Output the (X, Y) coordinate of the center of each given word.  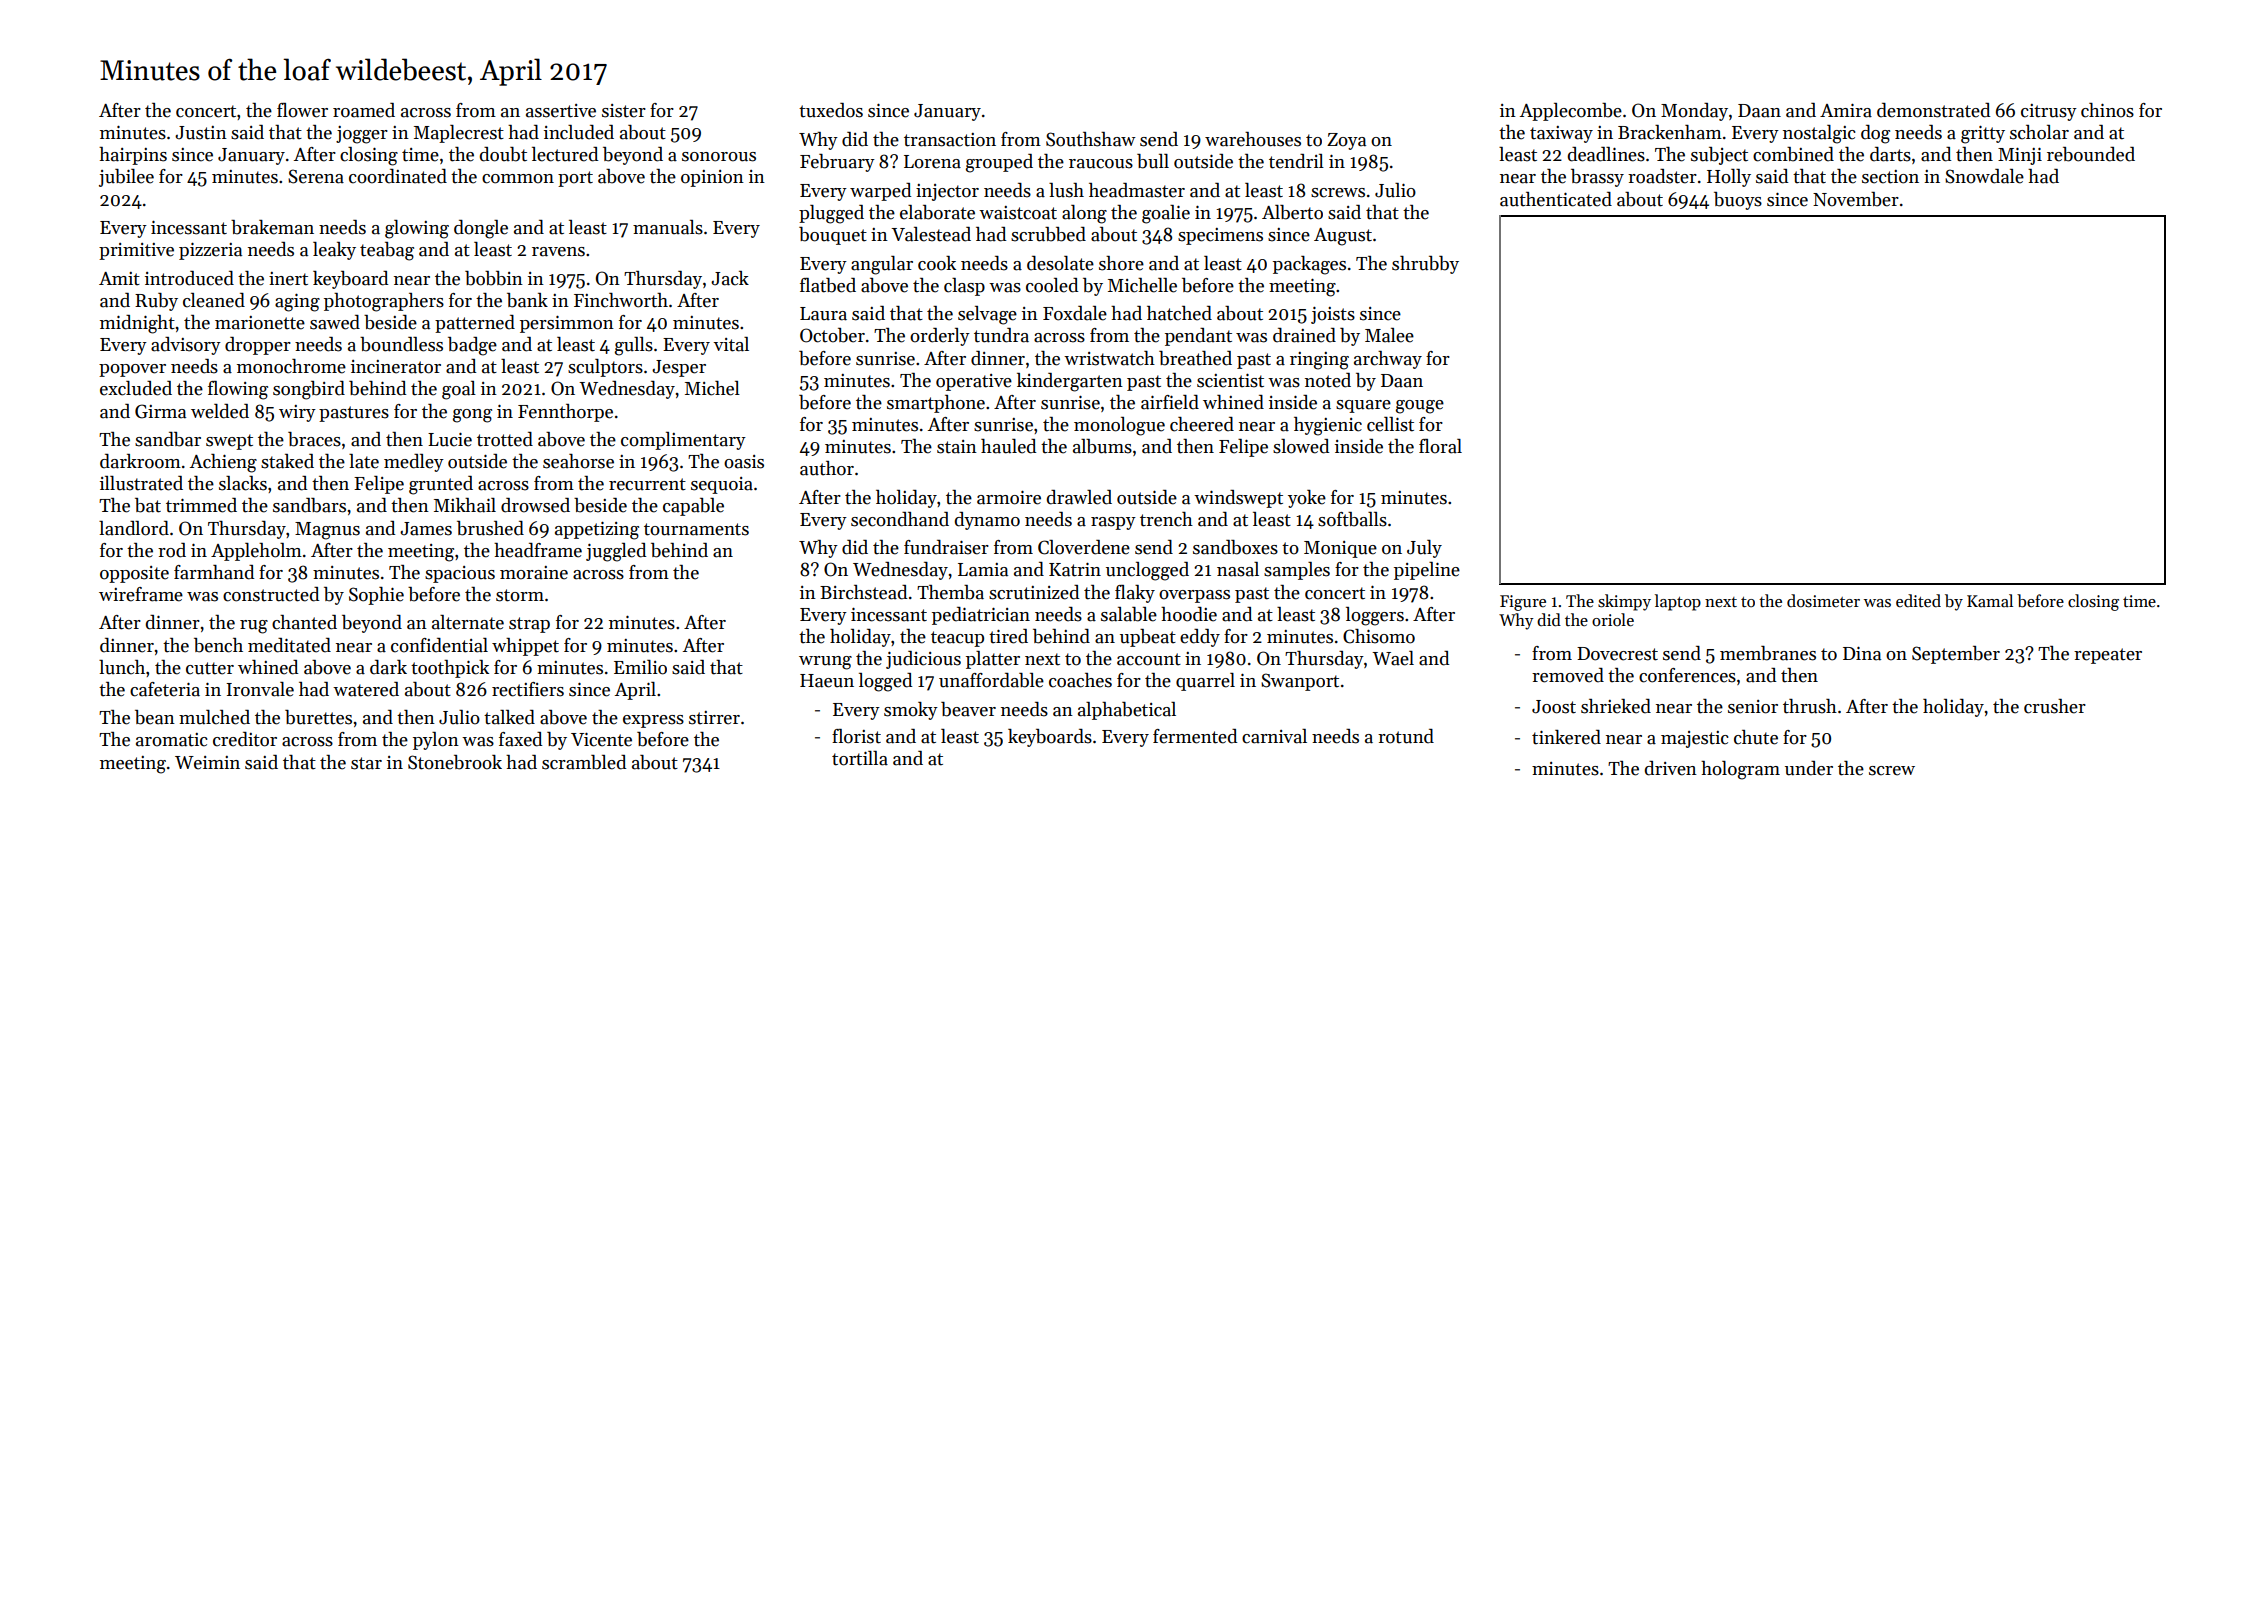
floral (1440, 446)
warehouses (1253, 139)
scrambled (584, 762)
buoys (1738, 201)
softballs (1352, 519)
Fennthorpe (565, 413)
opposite (134, 574)
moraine (534, 573)
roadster (1662, 176)
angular (882, 265)
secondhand (900, 519)
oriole (1613, 620)
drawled (1079, 497)
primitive (136, 251)
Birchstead (863, 592)
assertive (561, 111)
